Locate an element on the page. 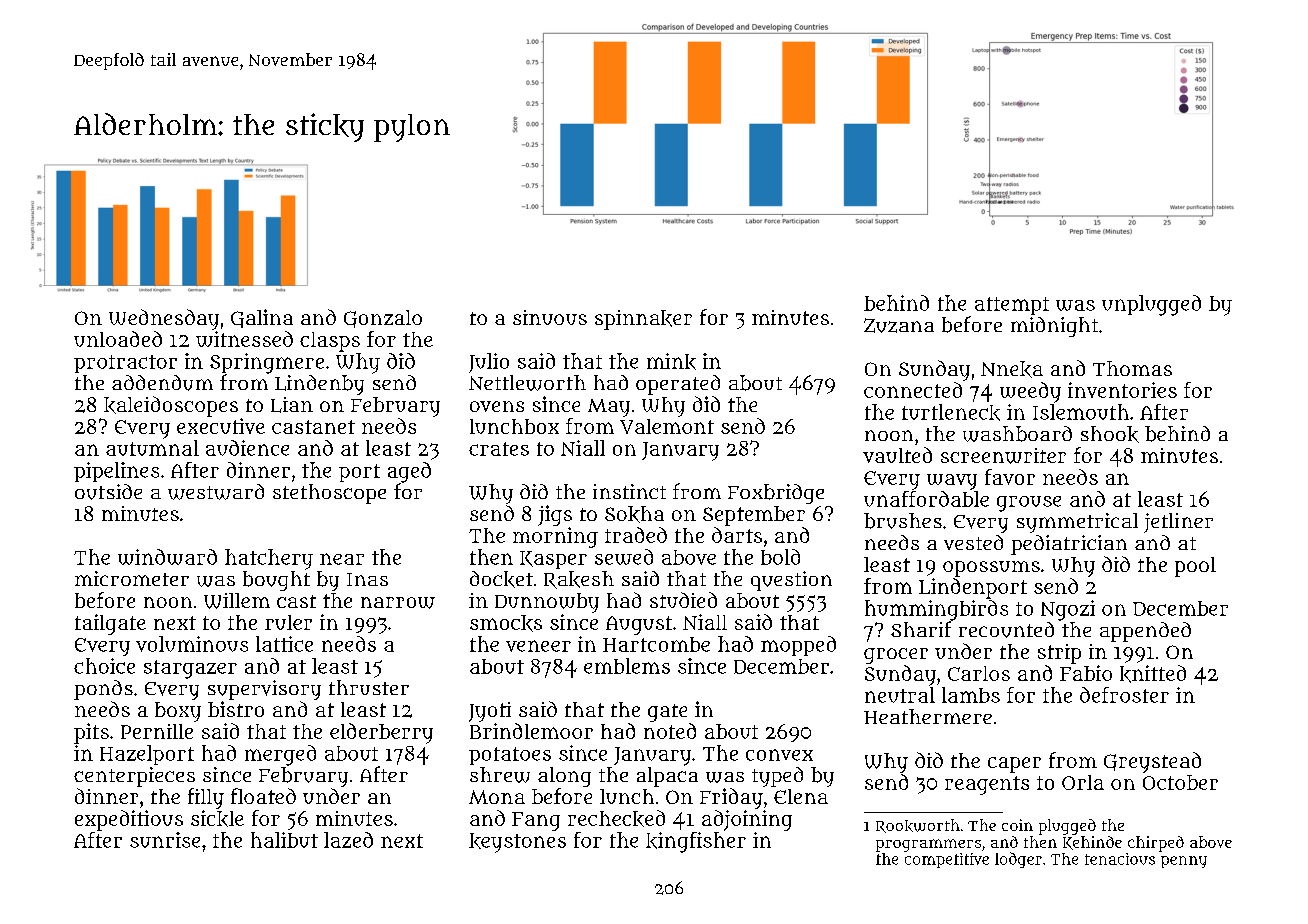 Image resolution: width=1308 pixels, height=924 pixels. Brindlemoor is located at coordinates (531, 731).
